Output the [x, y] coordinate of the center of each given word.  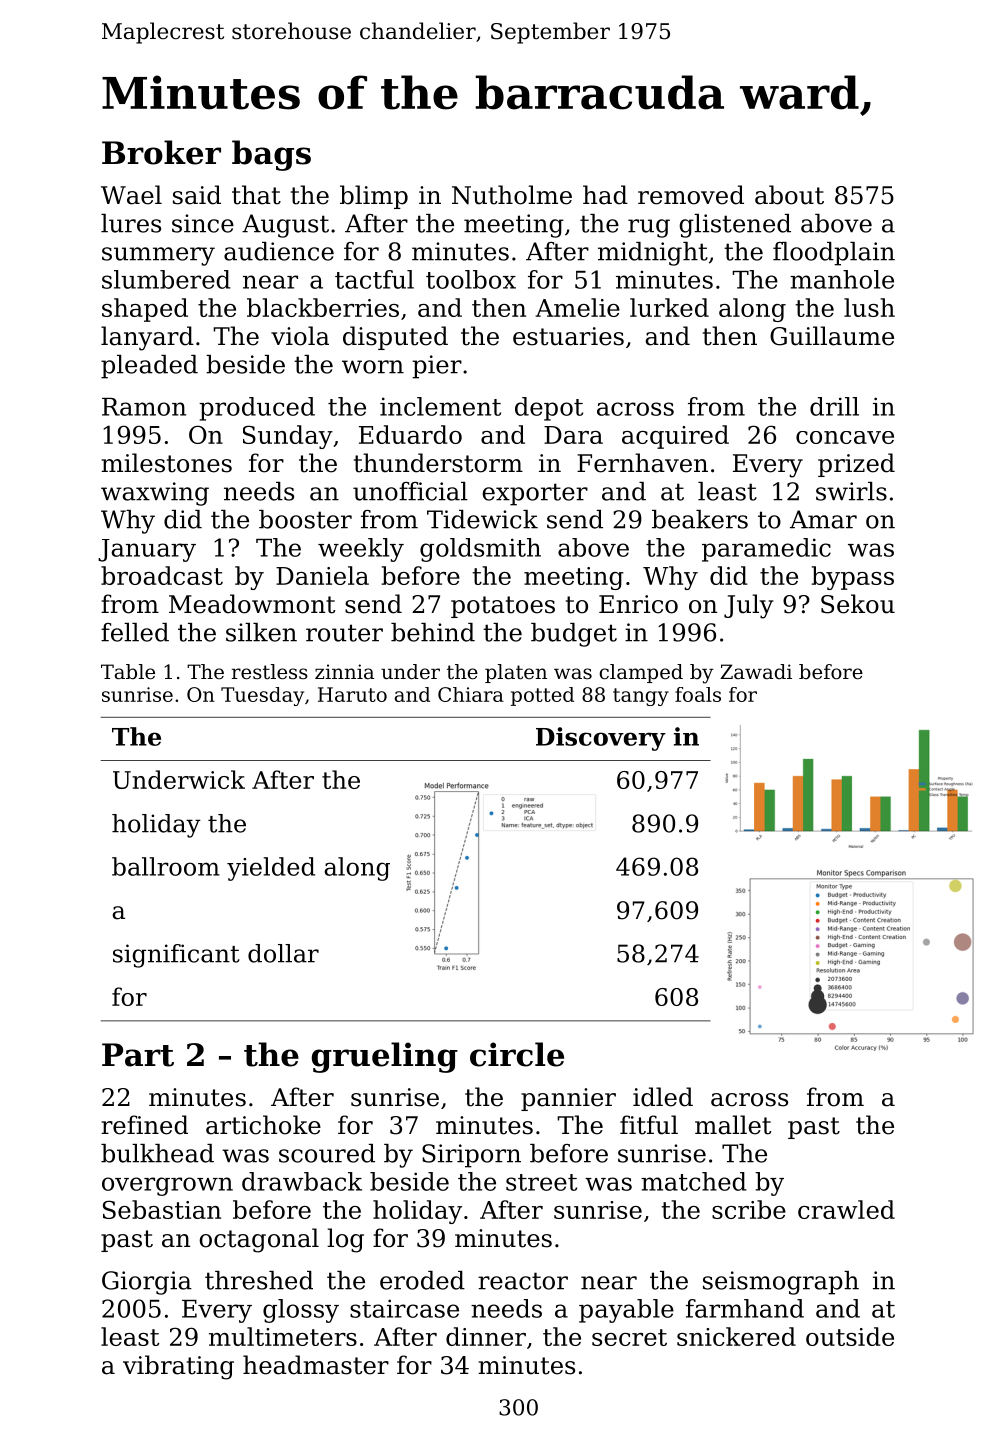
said [197, 195]
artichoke [263, 1125]
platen [516, 673]
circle [517, 1054]
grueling [385, 1057]
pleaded [149, 367]
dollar [283, 953]
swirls [851, 491]
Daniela [322, 575]
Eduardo [410, 434]
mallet [733, 1125]
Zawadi [756, 671]
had [605, 195]
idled [663, 1097]
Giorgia [147, 1283]
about [789, 195]
